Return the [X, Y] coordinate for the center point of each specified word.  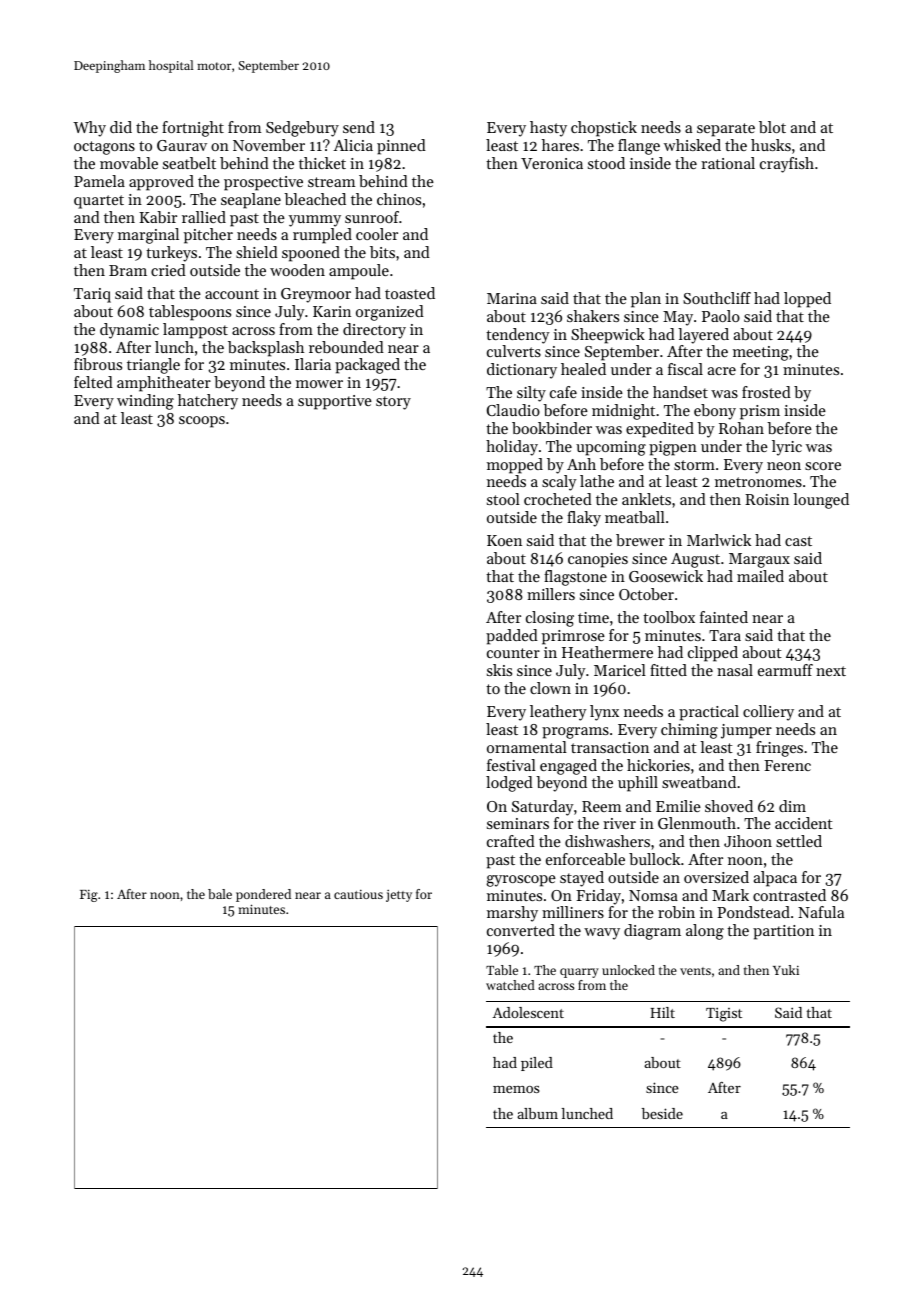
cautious [358, 894]
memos [516, 1089]
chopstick [604, 129]
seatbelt [189, 163]
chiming [689, 731]
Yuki [786, 970]
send [359, 127]
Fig [89, 896]
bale [220, 894]
